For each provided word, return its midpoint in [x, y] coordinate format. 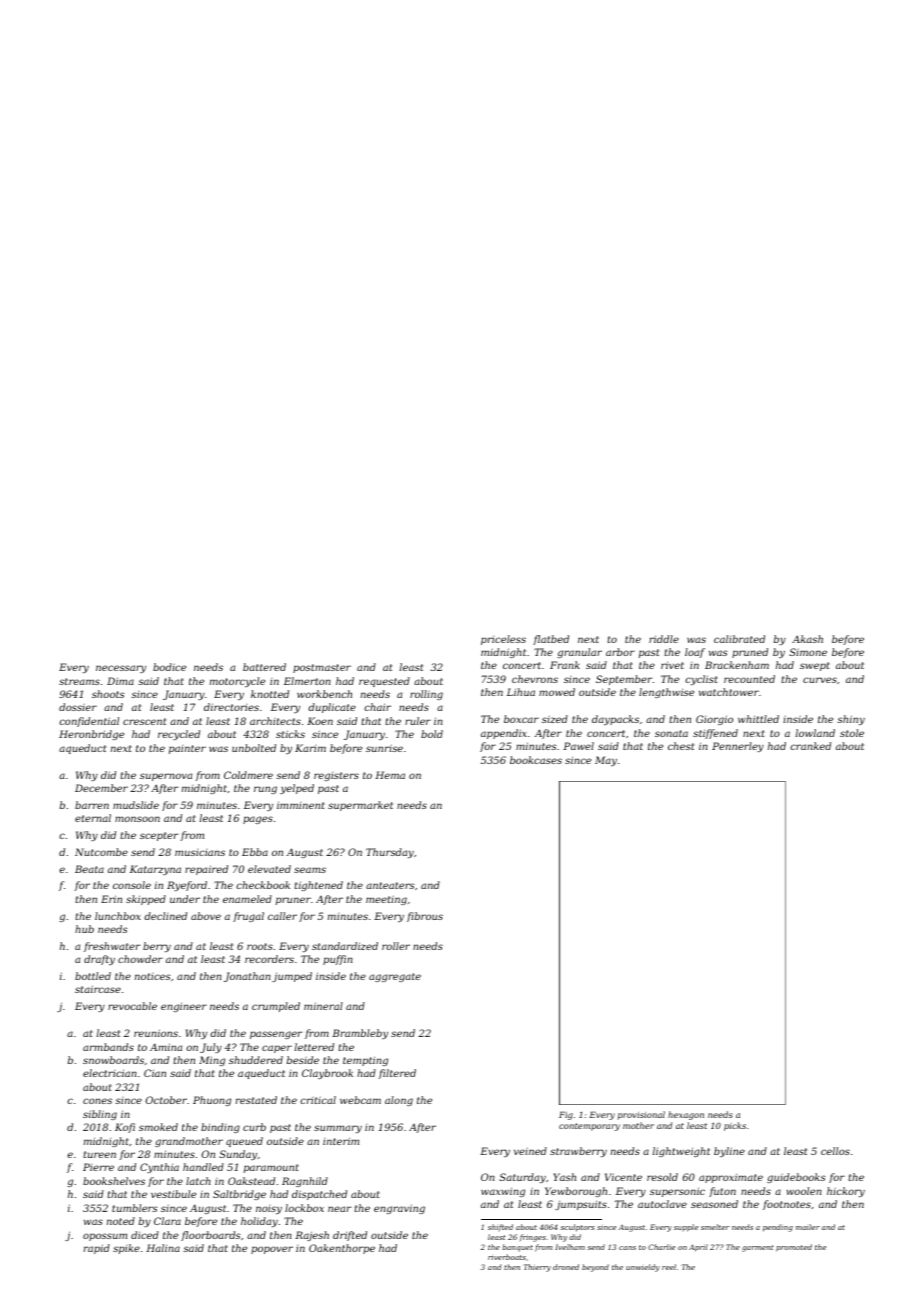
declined [165, 916]
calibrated [739, 639]
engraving [399, 1209]
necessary [121, 669]
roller [396, 946]
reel [669, 1267]
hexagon [686, 1115]
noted [121, 1221]
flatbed [551, 640]
